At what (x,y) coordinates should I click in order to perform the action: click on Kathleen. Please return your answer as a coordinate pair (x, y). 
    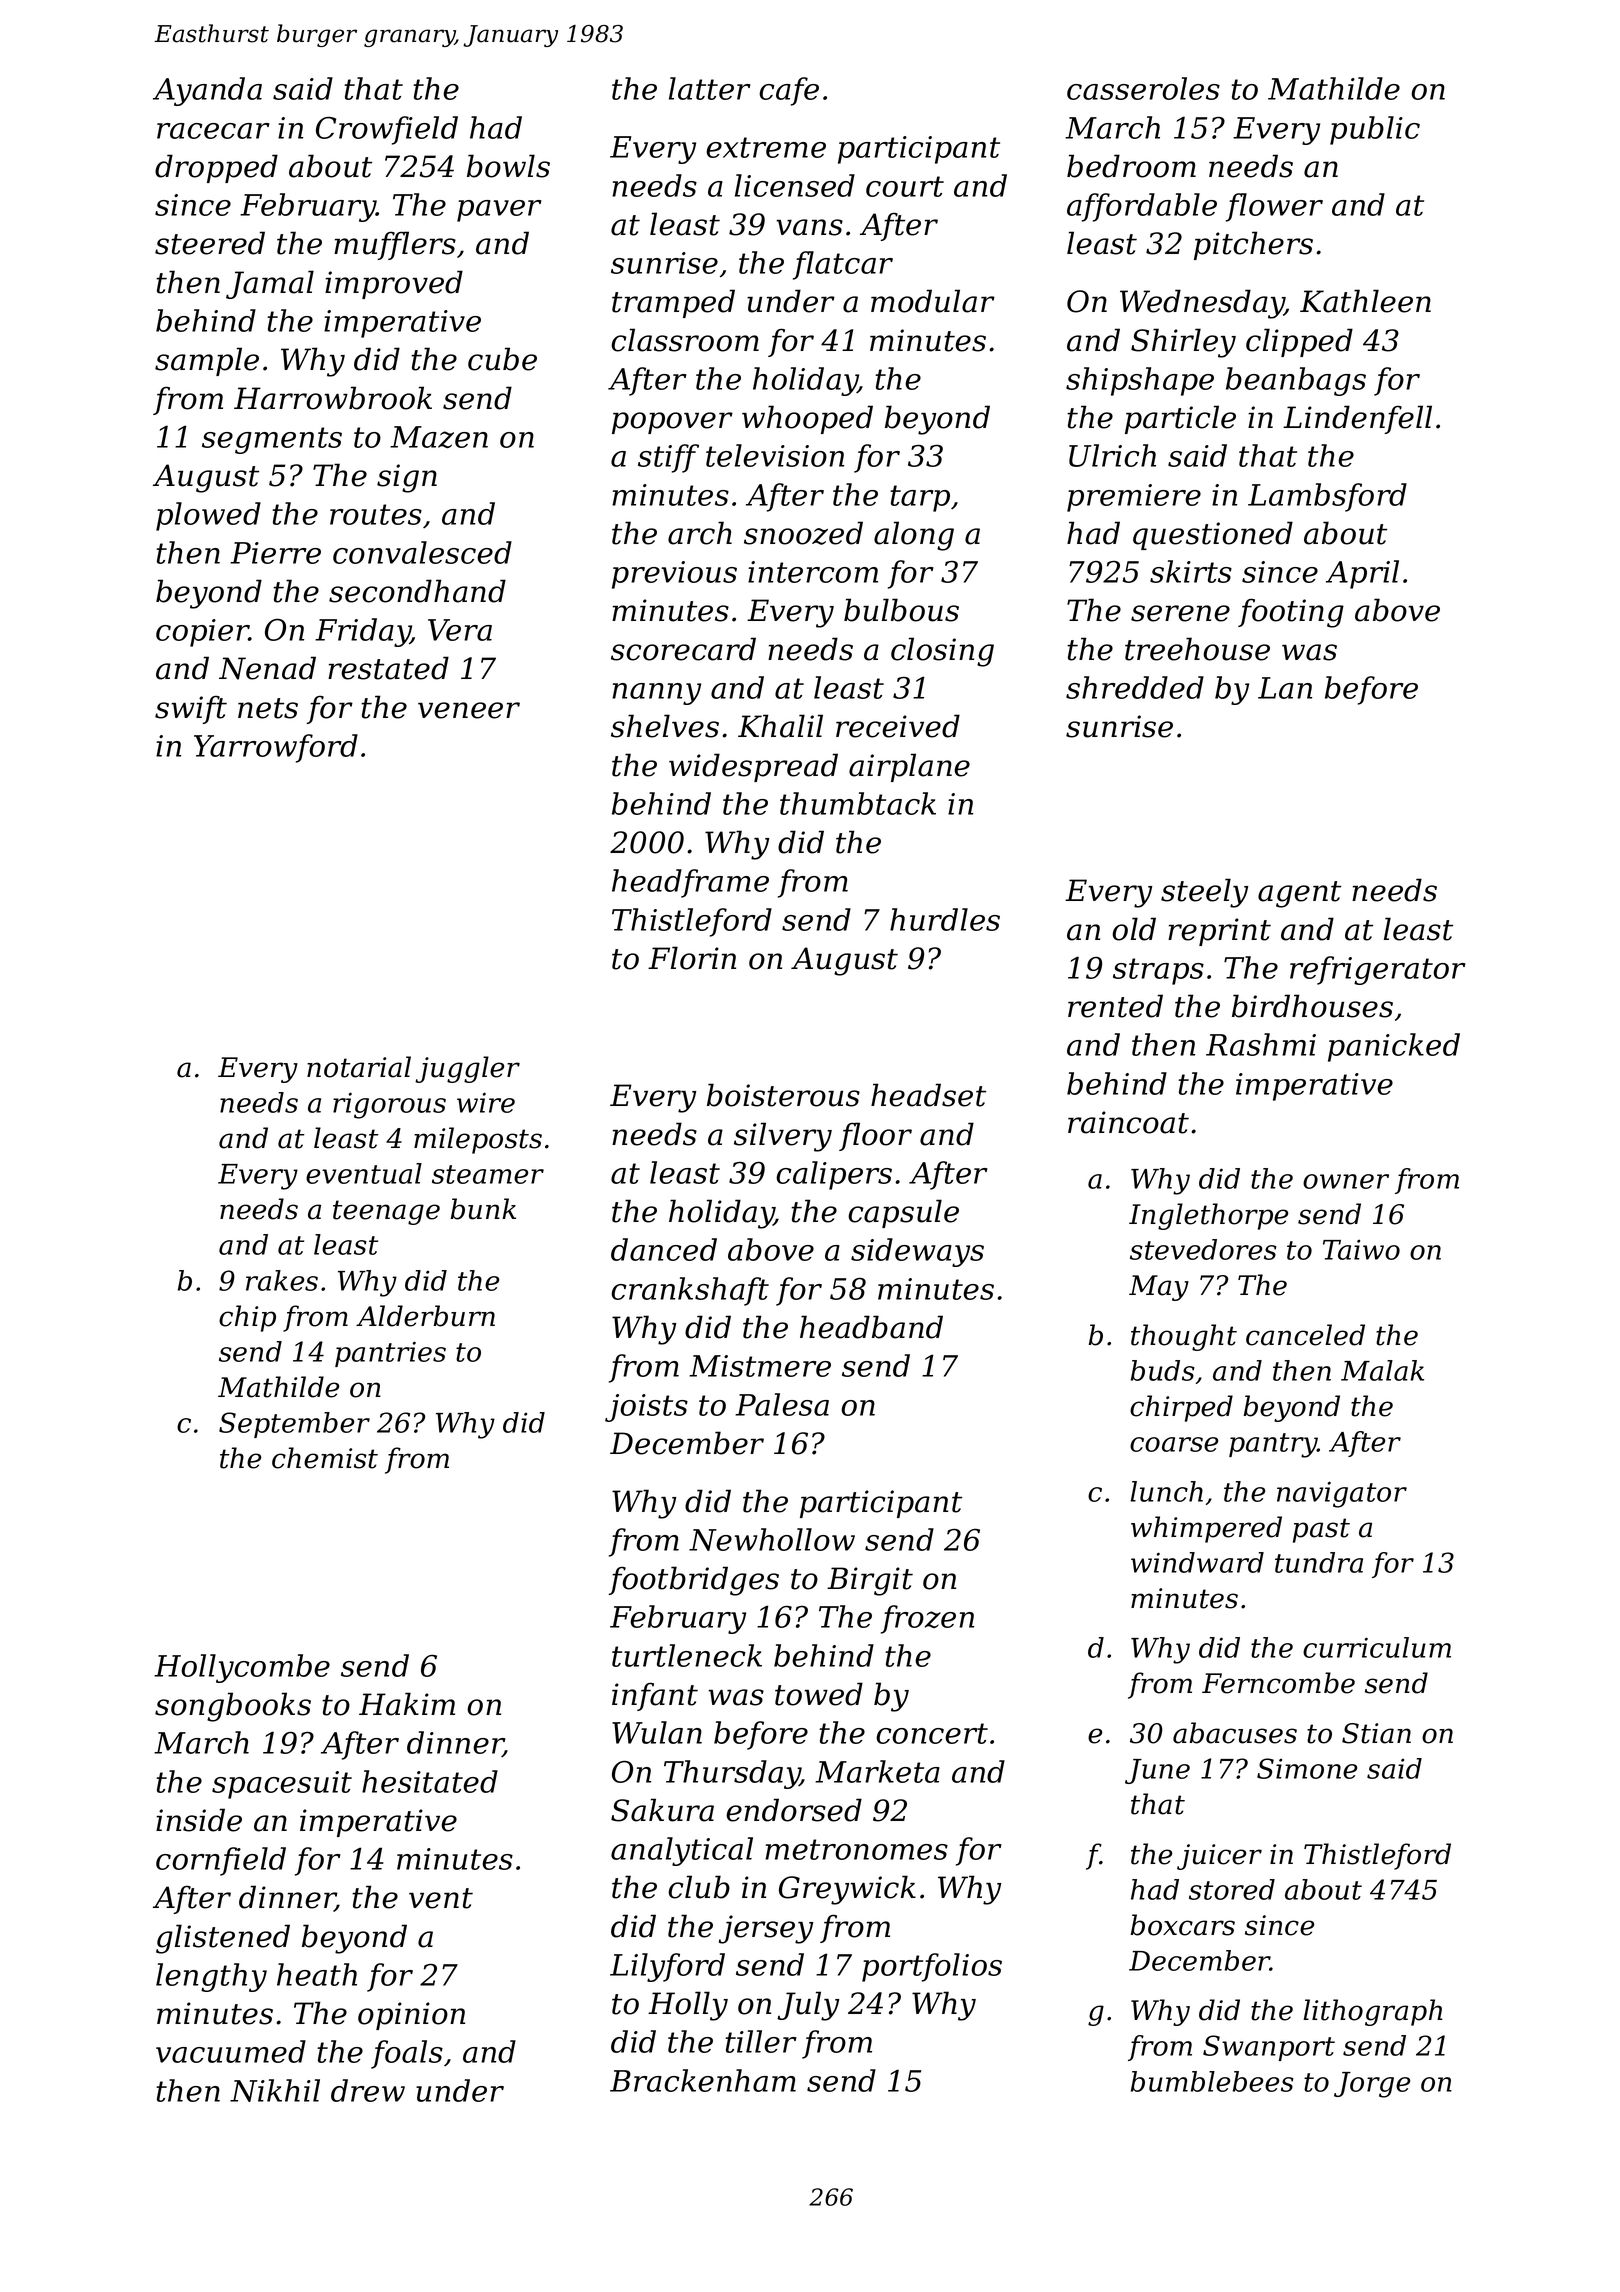
    Looking at the image, I should click on (1365, 301).
